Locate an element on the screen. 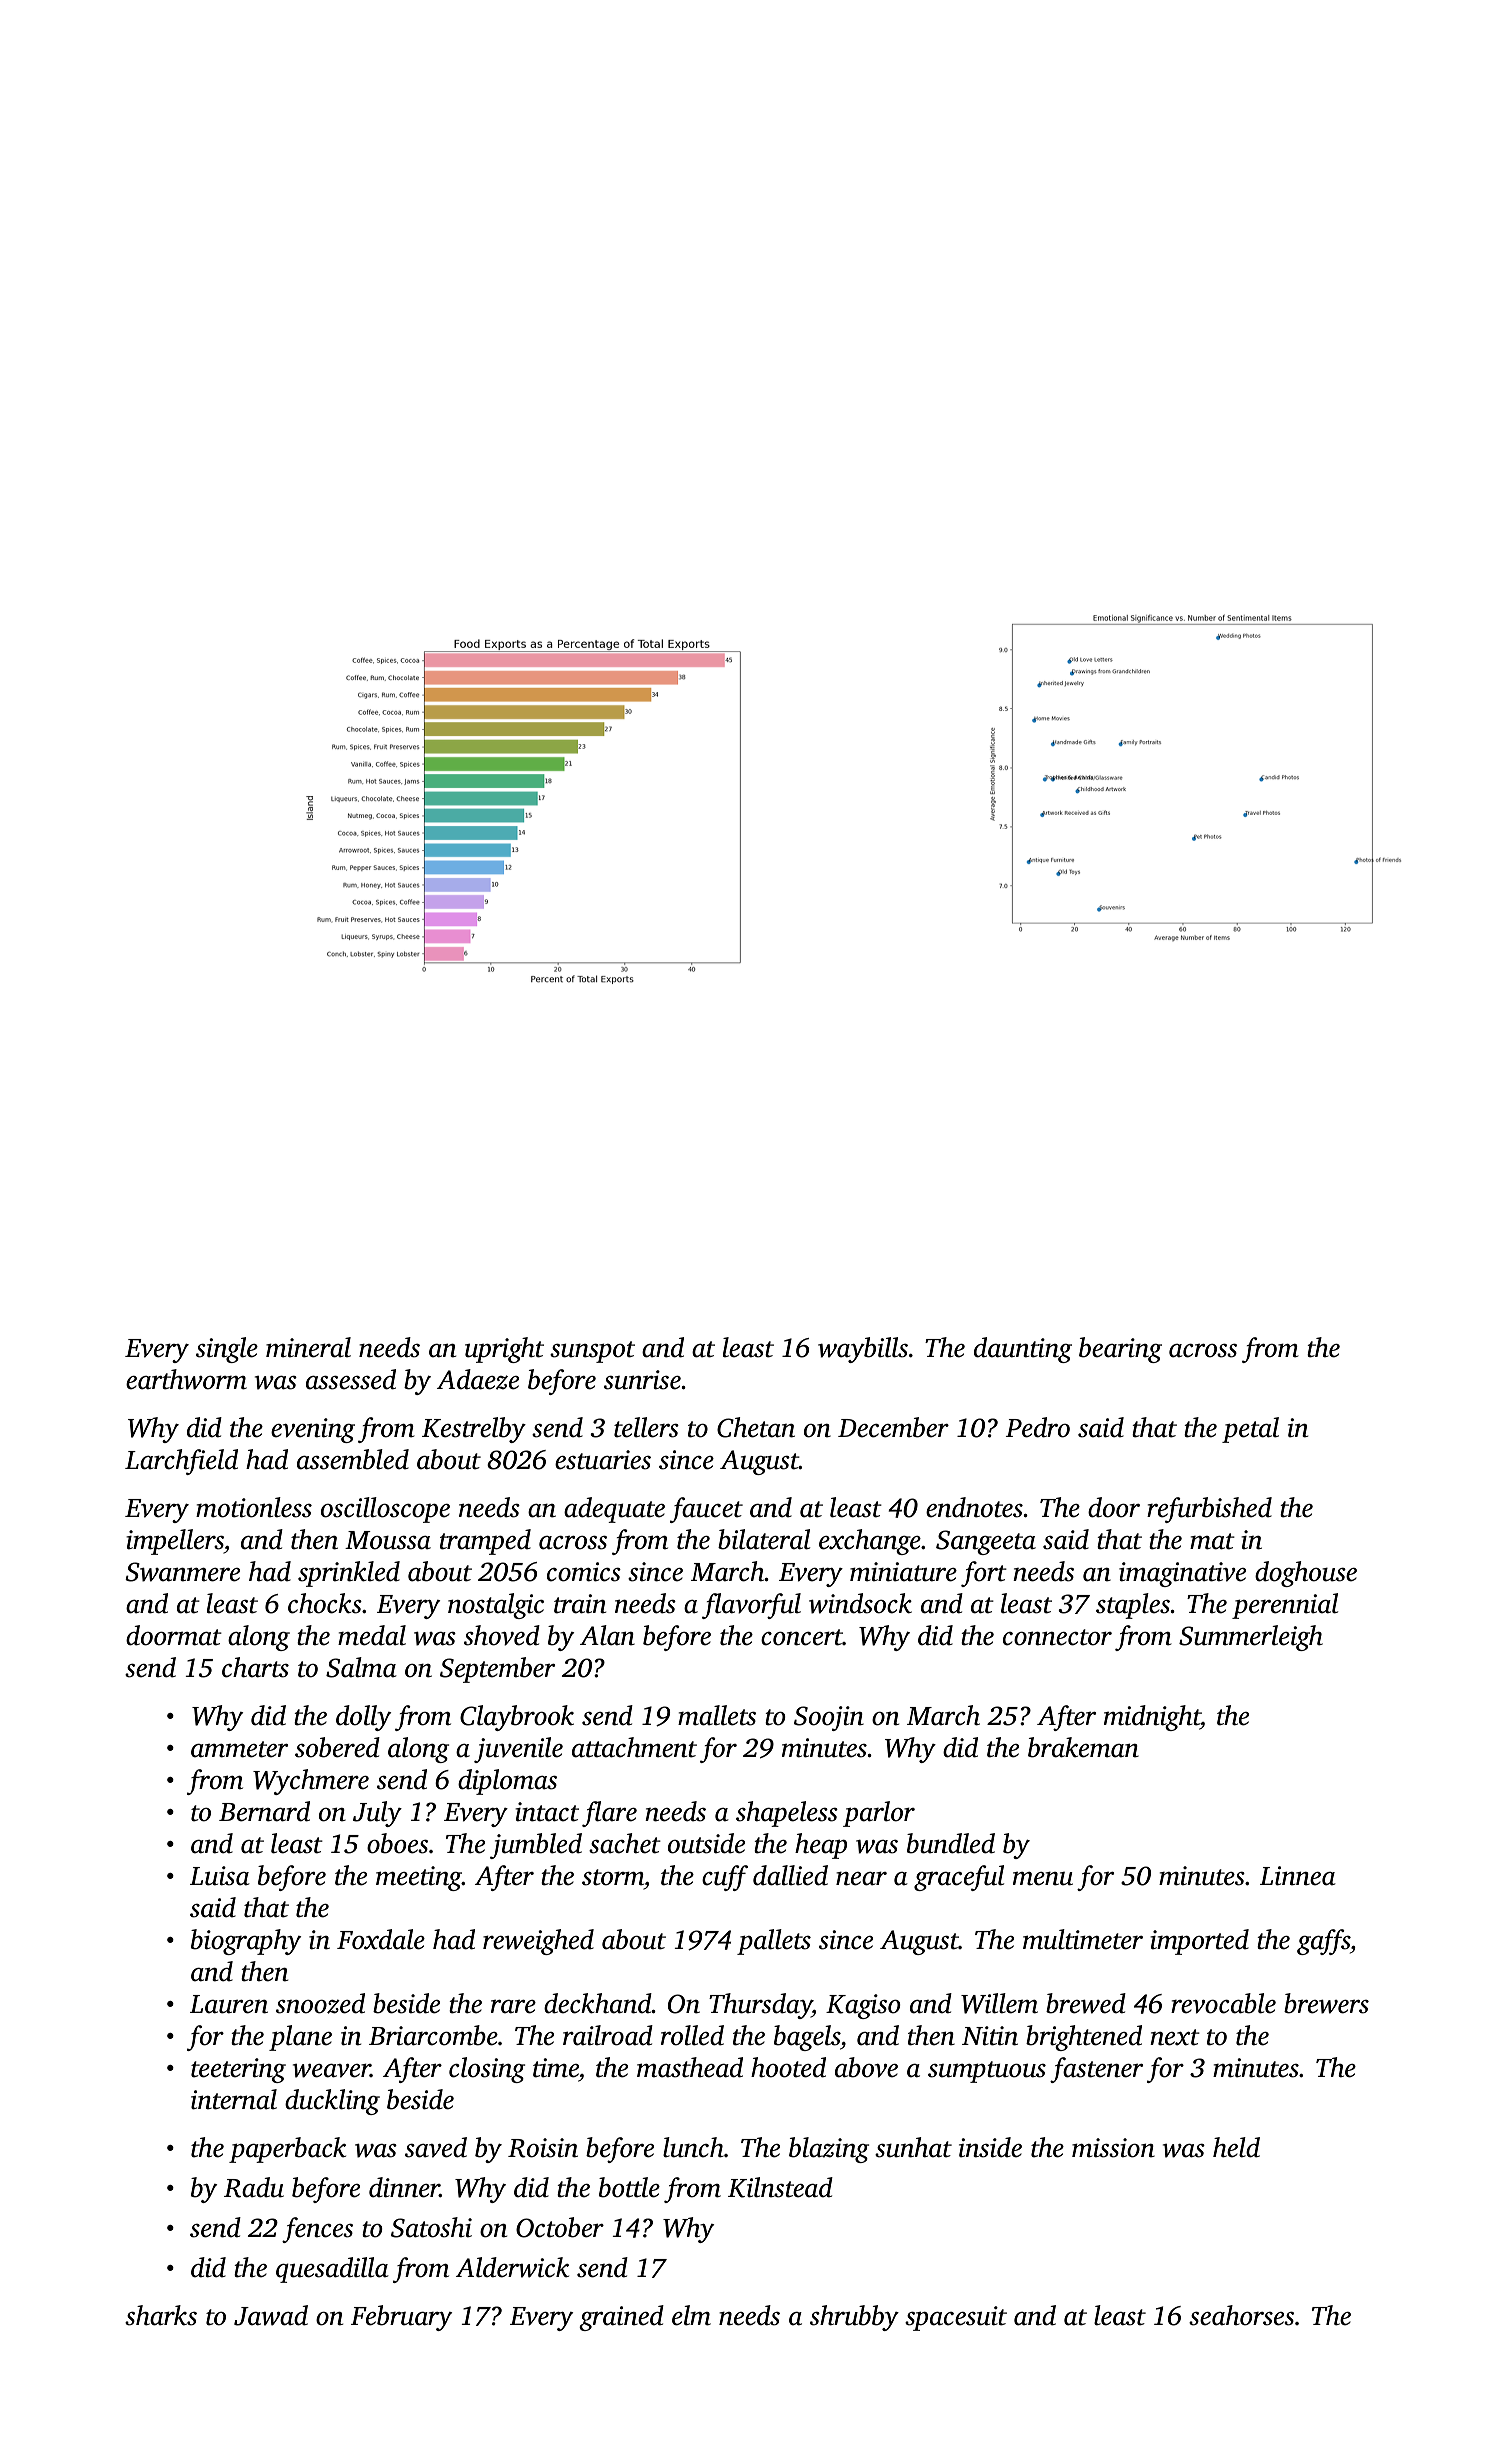 The height and width of the screenshot is (2464, 1496). single is located at coordinates (227, 1350).
